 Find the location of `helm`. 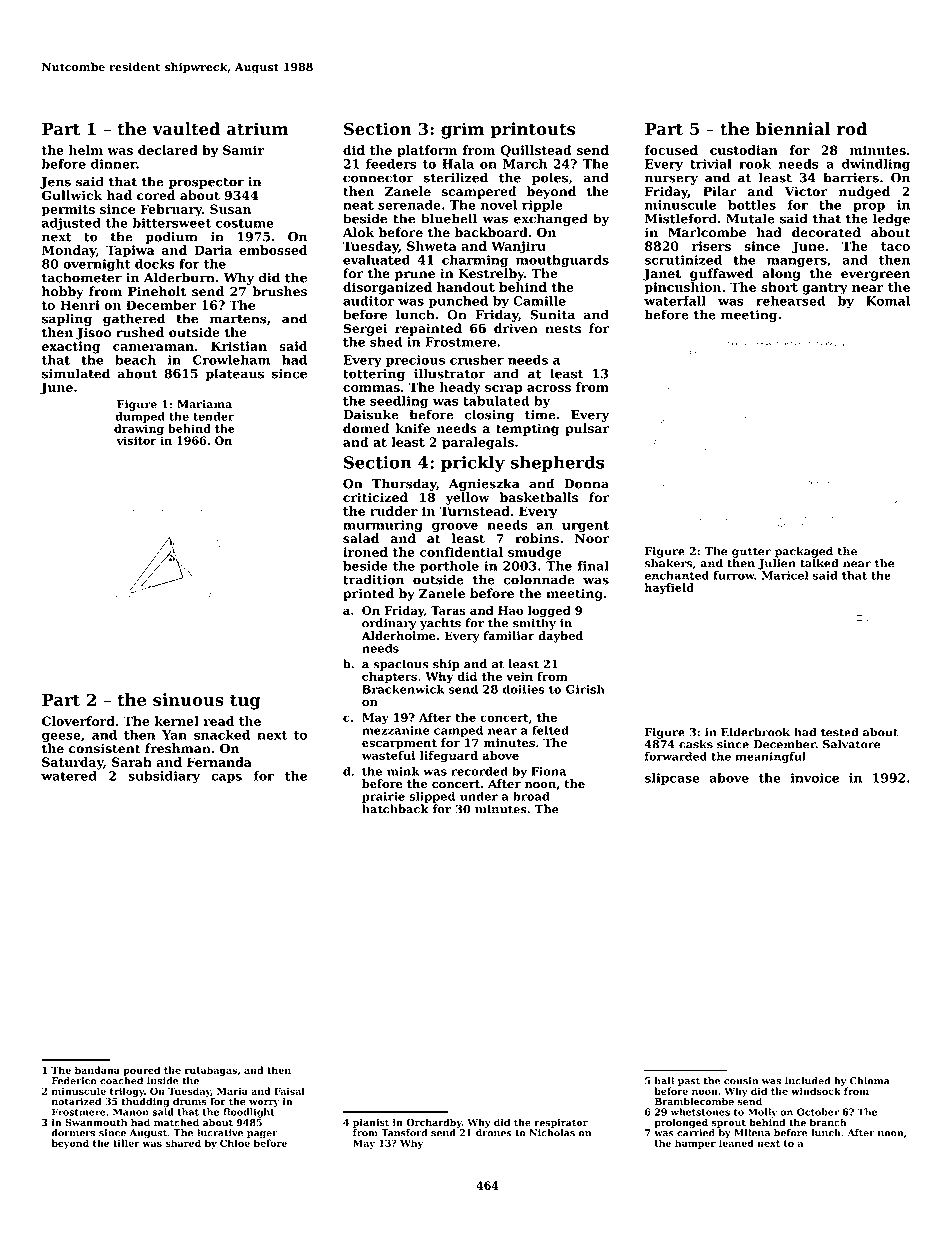

helm is located at coordinates (86, 150).
